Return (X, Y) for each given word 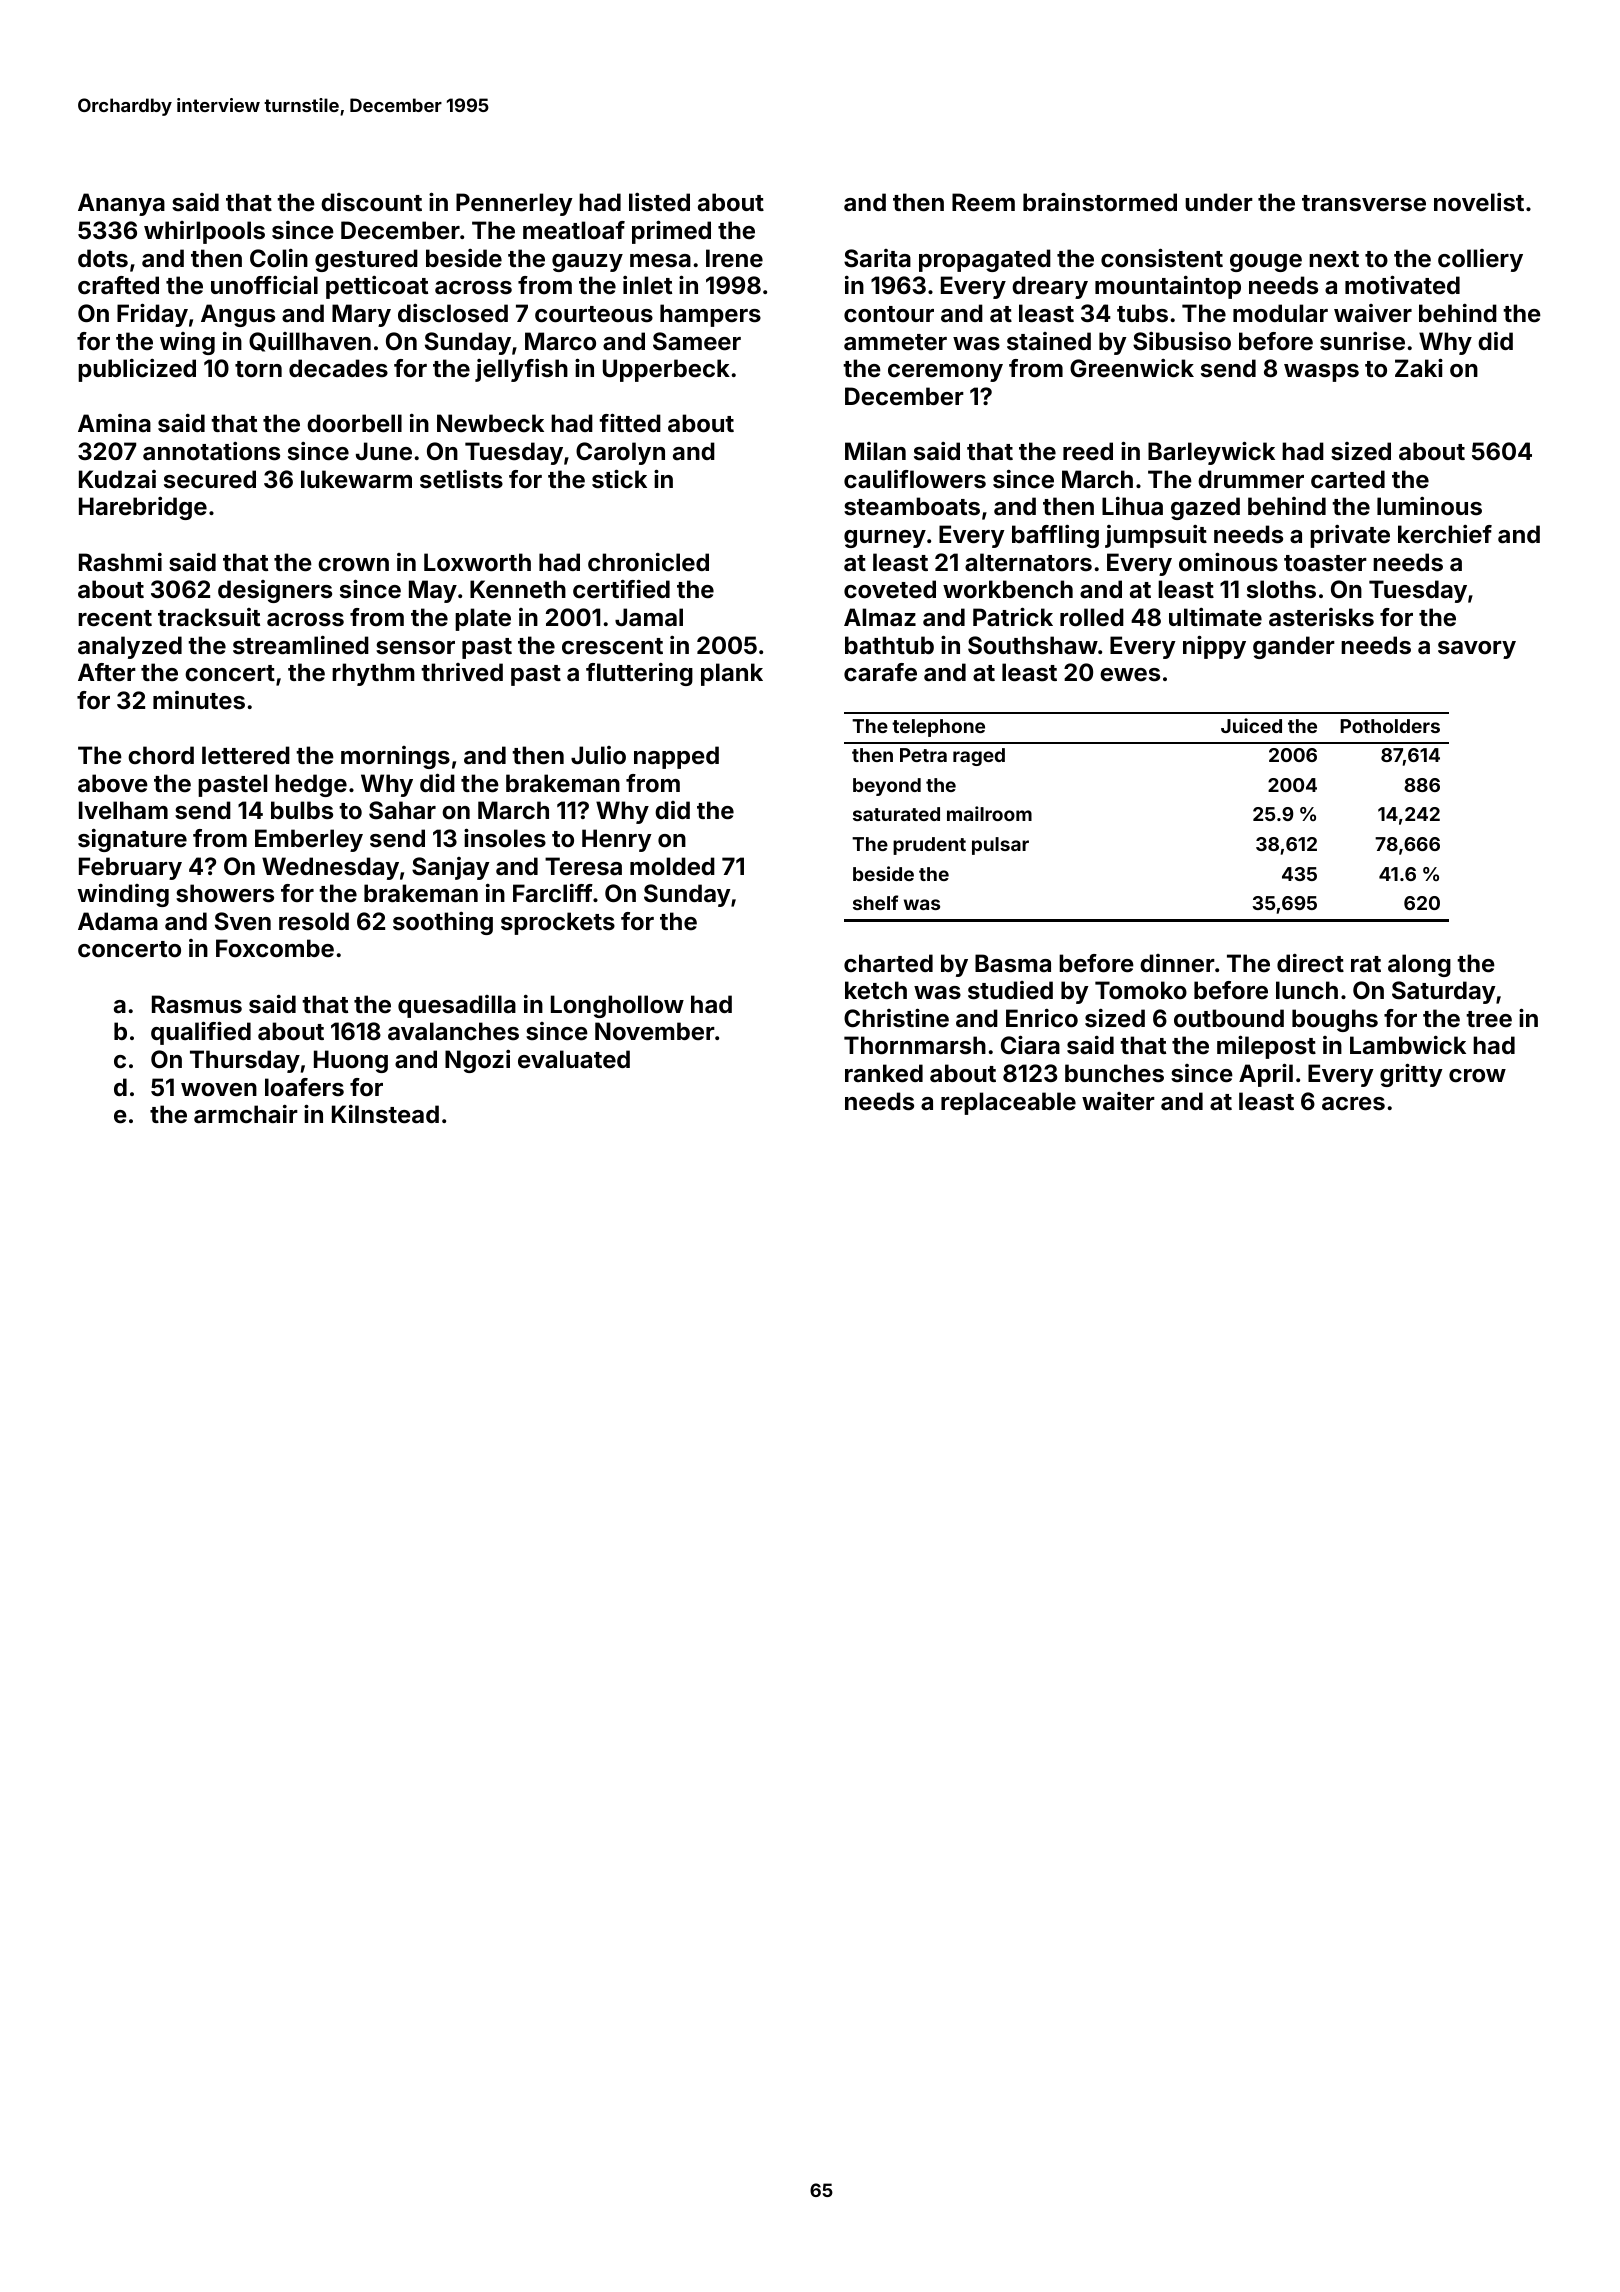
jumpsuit (1156, 536)
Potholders (1390, 726)
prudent (929, 846)
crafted (118, 285)
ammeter (895, 342)
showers (225, 893)
